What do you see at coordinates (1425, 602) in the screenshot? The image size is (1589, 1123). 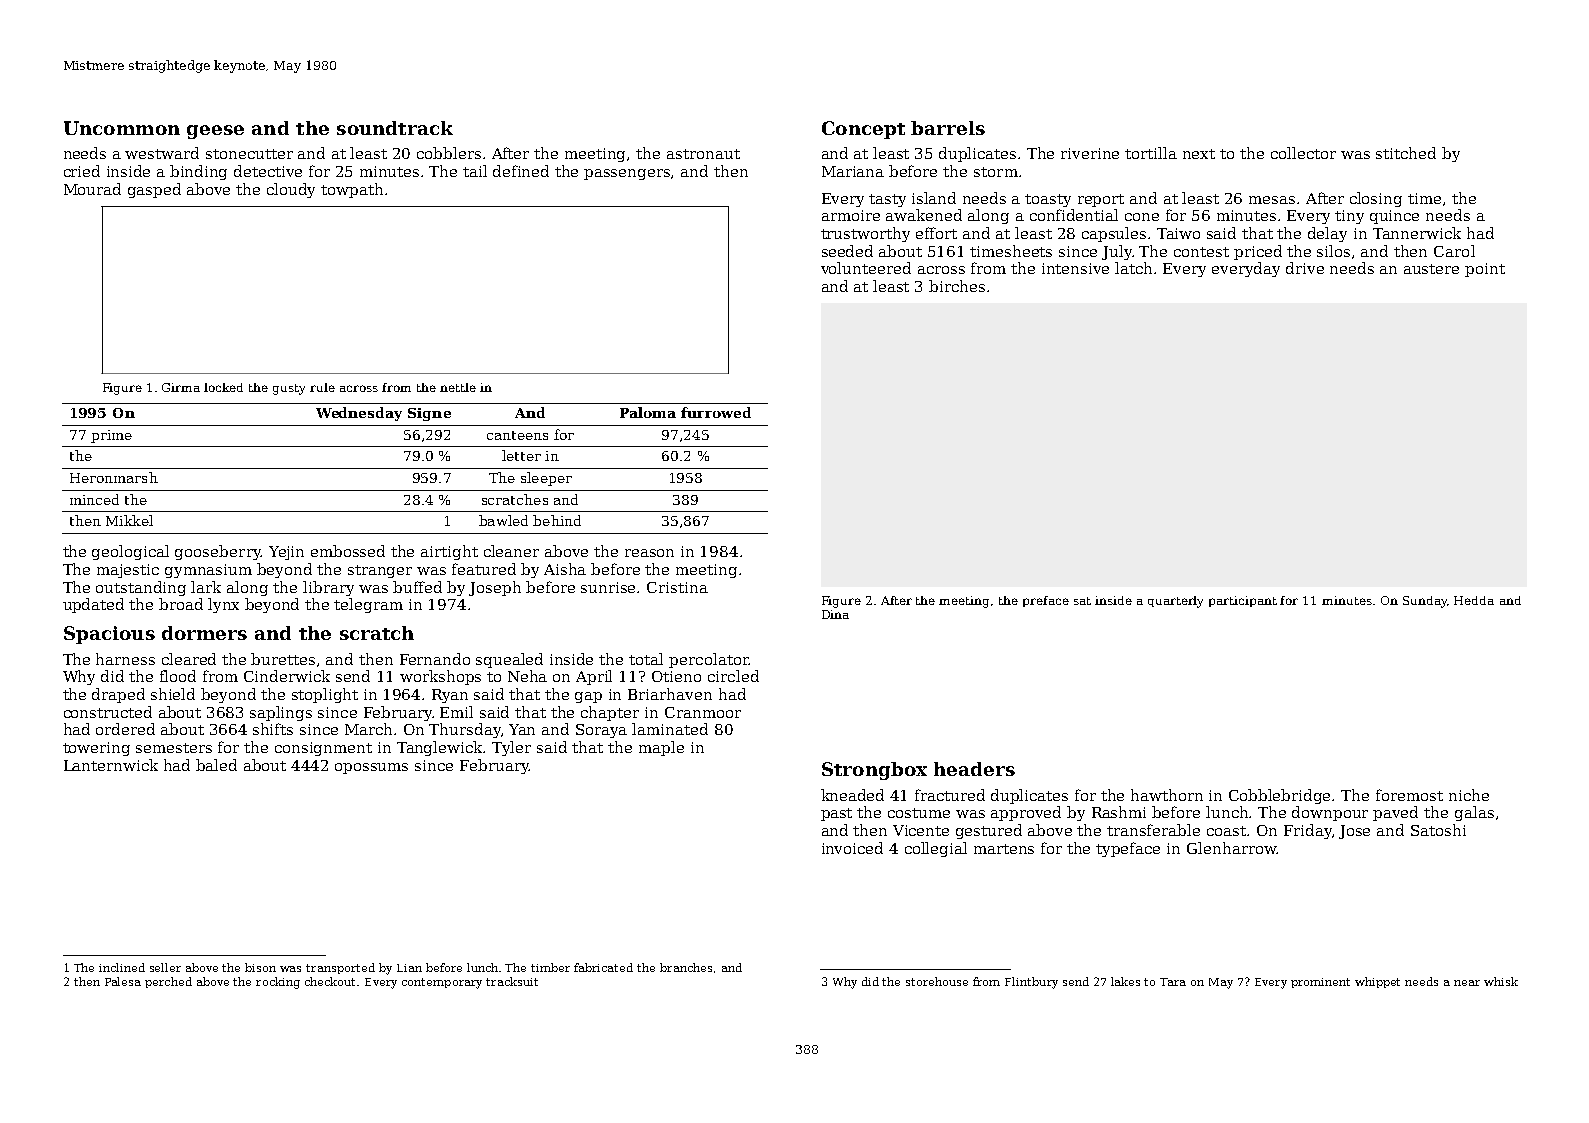 I see `Sunday` at bounding box center [1425, 602].
